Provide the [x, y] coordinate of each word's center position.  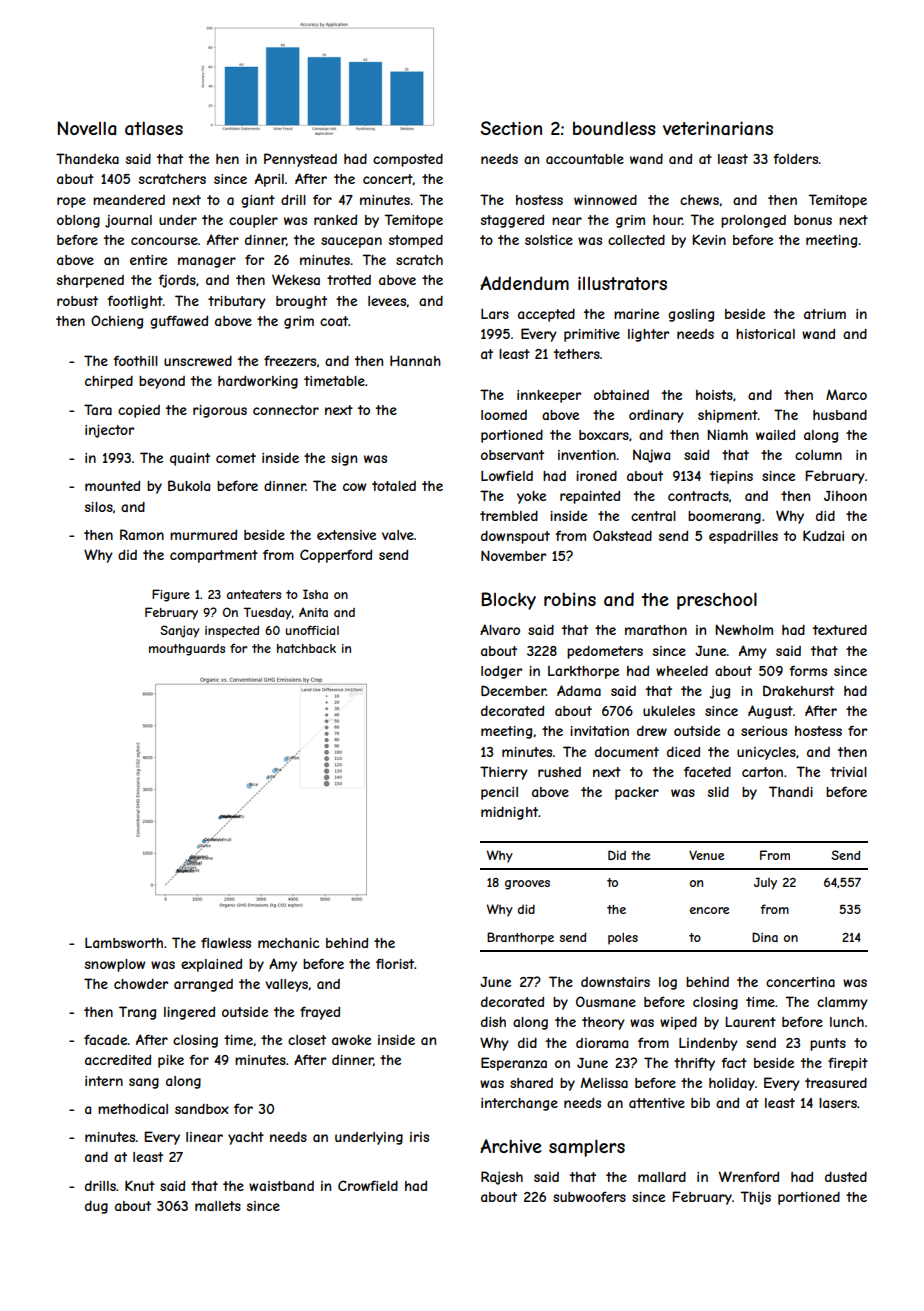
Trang [137, 1013]
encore [709, 910]
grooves [527, 885]
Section [511, 128]
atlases [154, 128]
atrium [825, 314]
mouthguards [187, 650]
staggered [512, 221]
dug [96, 1207]
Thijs [755, 1198]
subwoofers [589, 1196]
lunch [847, 1022]
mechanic [289, 943]
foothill [135, 360]
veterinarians [718, 128]
